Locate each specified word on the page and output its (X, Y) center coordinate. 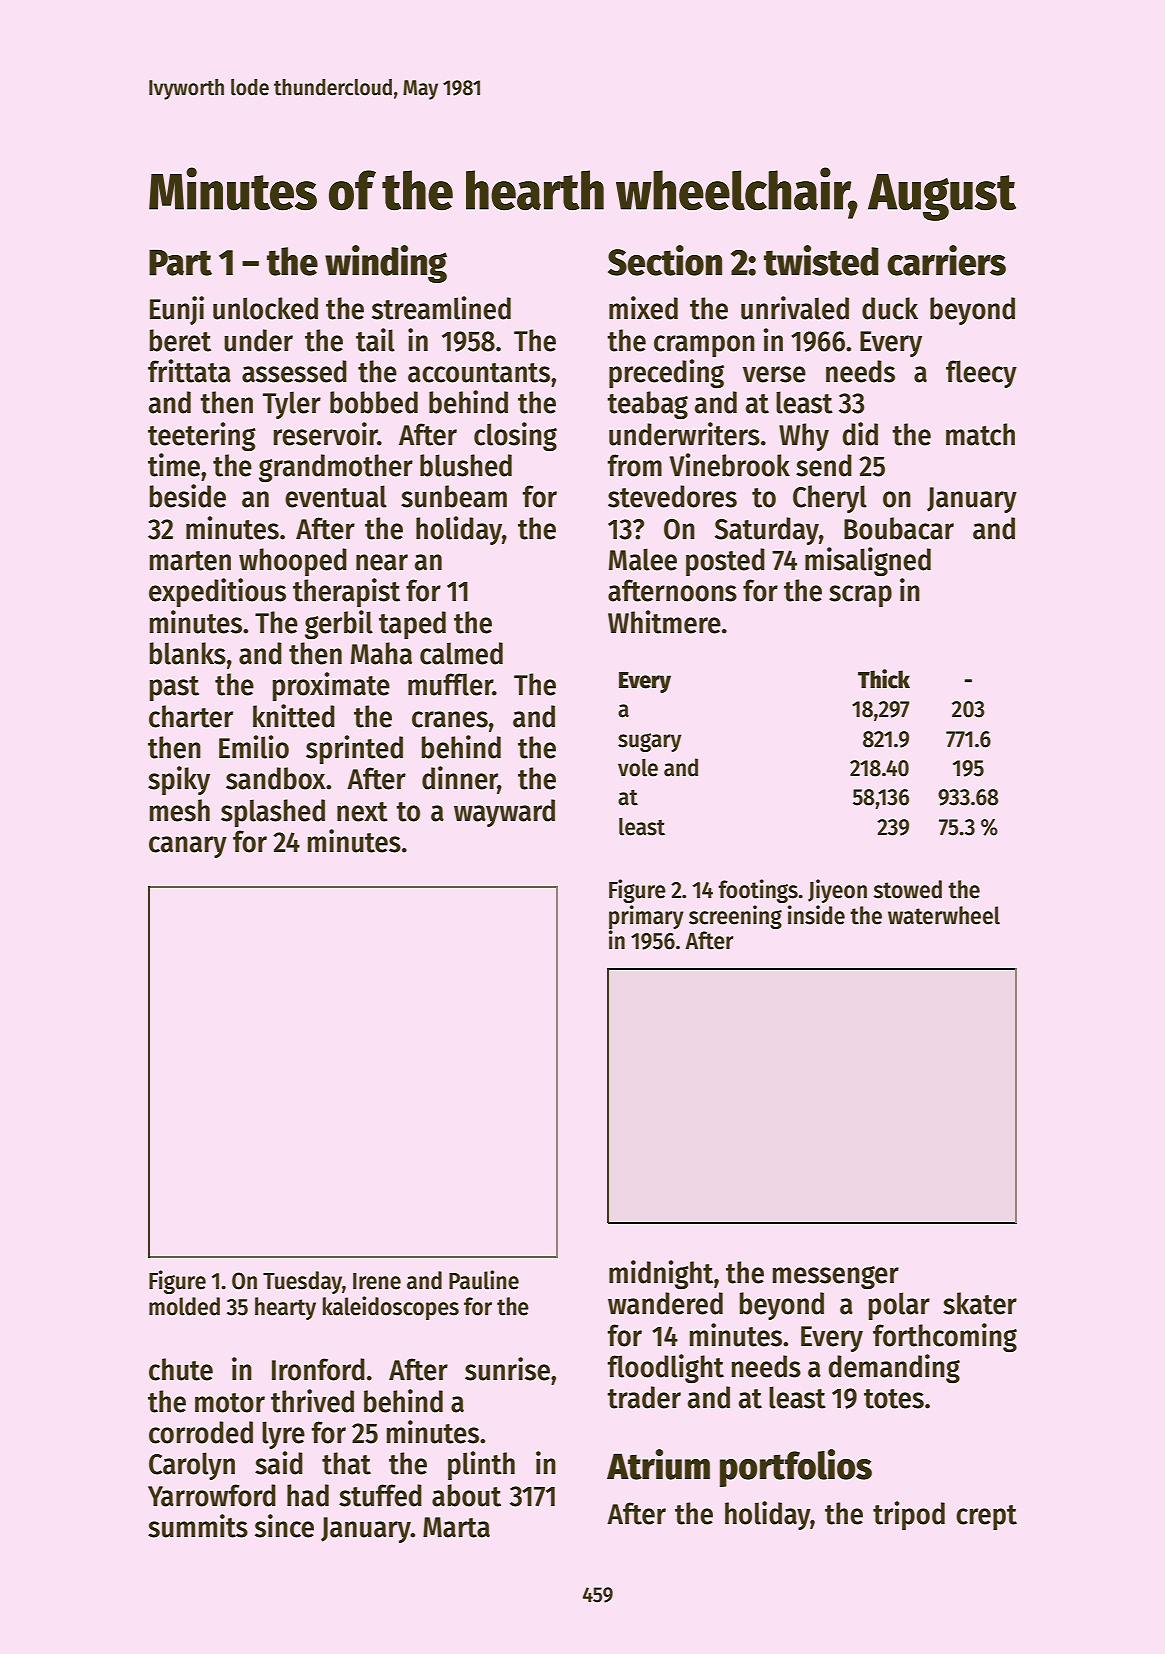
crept (986, 1517)
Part (180, 262)
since (284, 1526)
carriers (946, 260)
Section (665, 260)
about (466, 1495)
